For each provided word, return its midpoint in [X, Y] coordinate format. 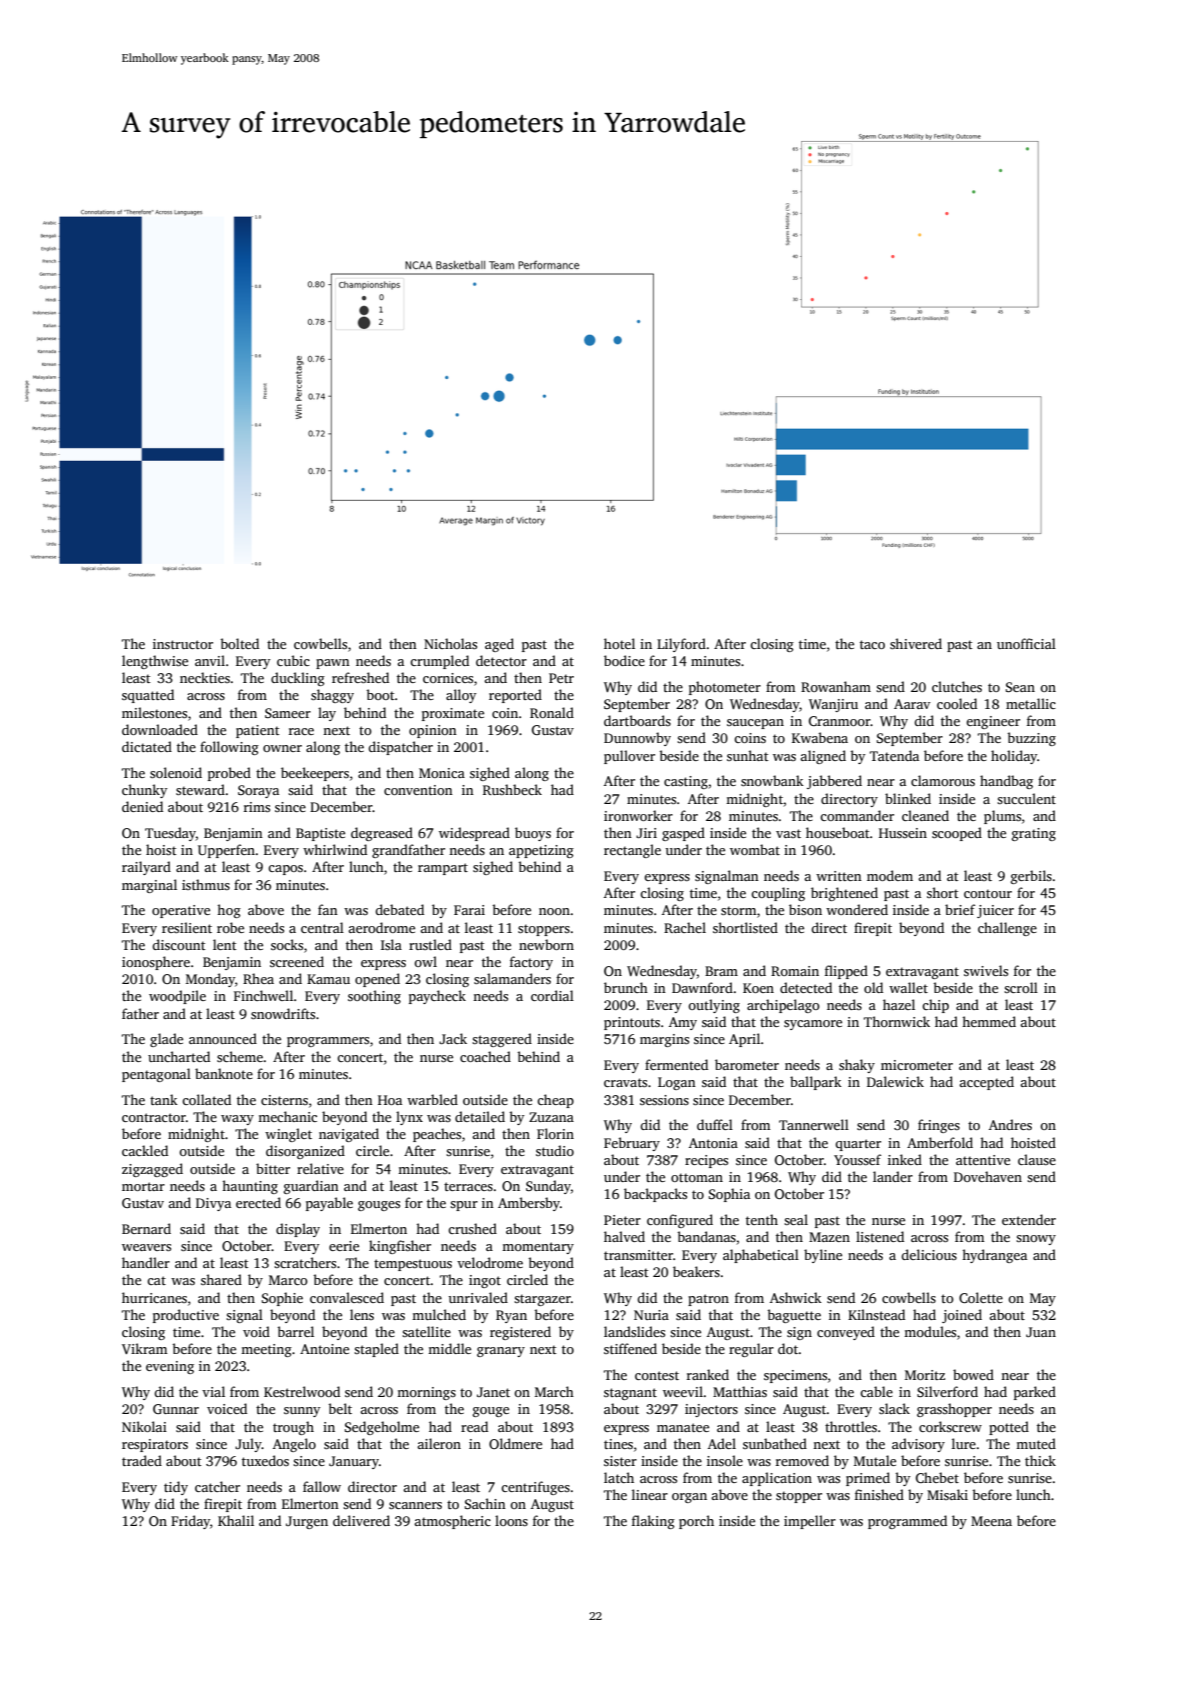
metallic [1031, 703]
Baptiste [320, 834]
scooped [957, 834]
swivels [986, 970]
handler [146, 1262]
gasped [683, 834]
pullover [629, 757]
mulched [439, 1314]
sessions [664, 1100]
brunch [626, 987]
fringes [939, 1126]
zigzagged [152, 1170]
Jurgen [307, 1522]
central [322, 927]
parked [1035, 1393]
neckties [205, 677]
